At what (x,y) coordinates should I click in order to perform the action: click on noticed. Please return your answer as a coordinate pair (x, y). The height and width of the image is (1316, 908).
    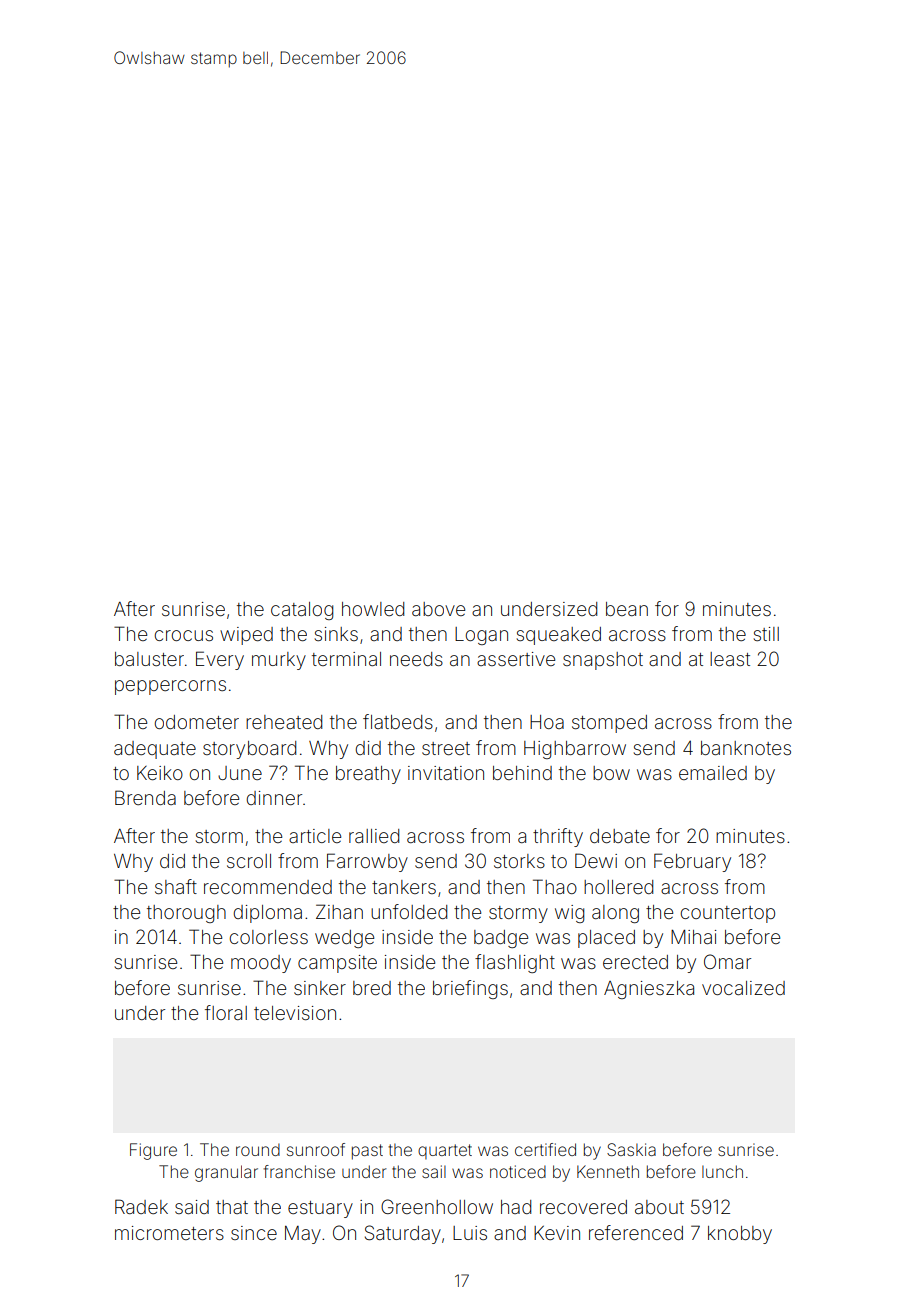
    Looking at the image, I should click on (518, 1171).
